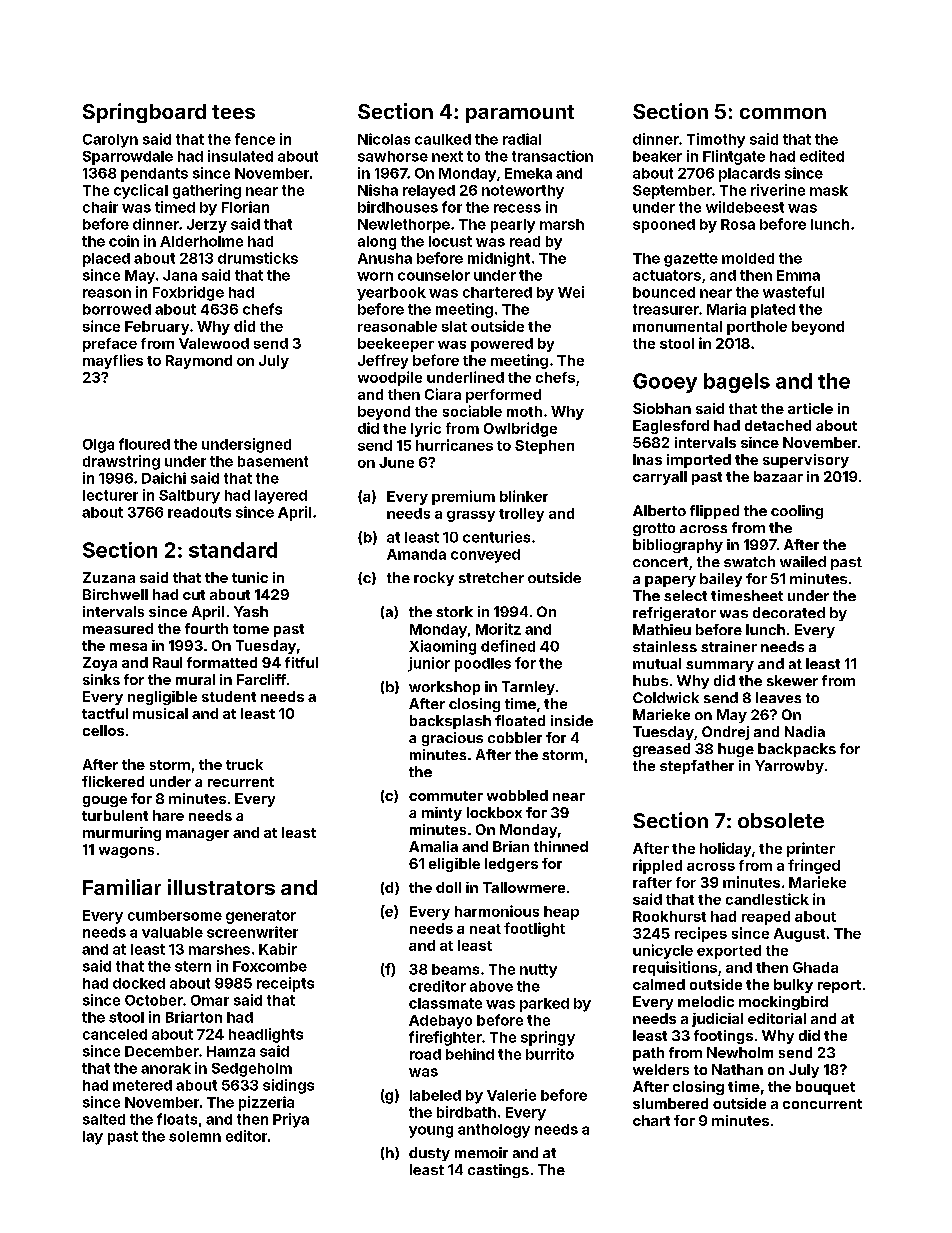 The image size is (952, 1233). What do you see at coordinates (571, 292) in the screenshot?
I see `Wei` at bounding box center [571, 292].
